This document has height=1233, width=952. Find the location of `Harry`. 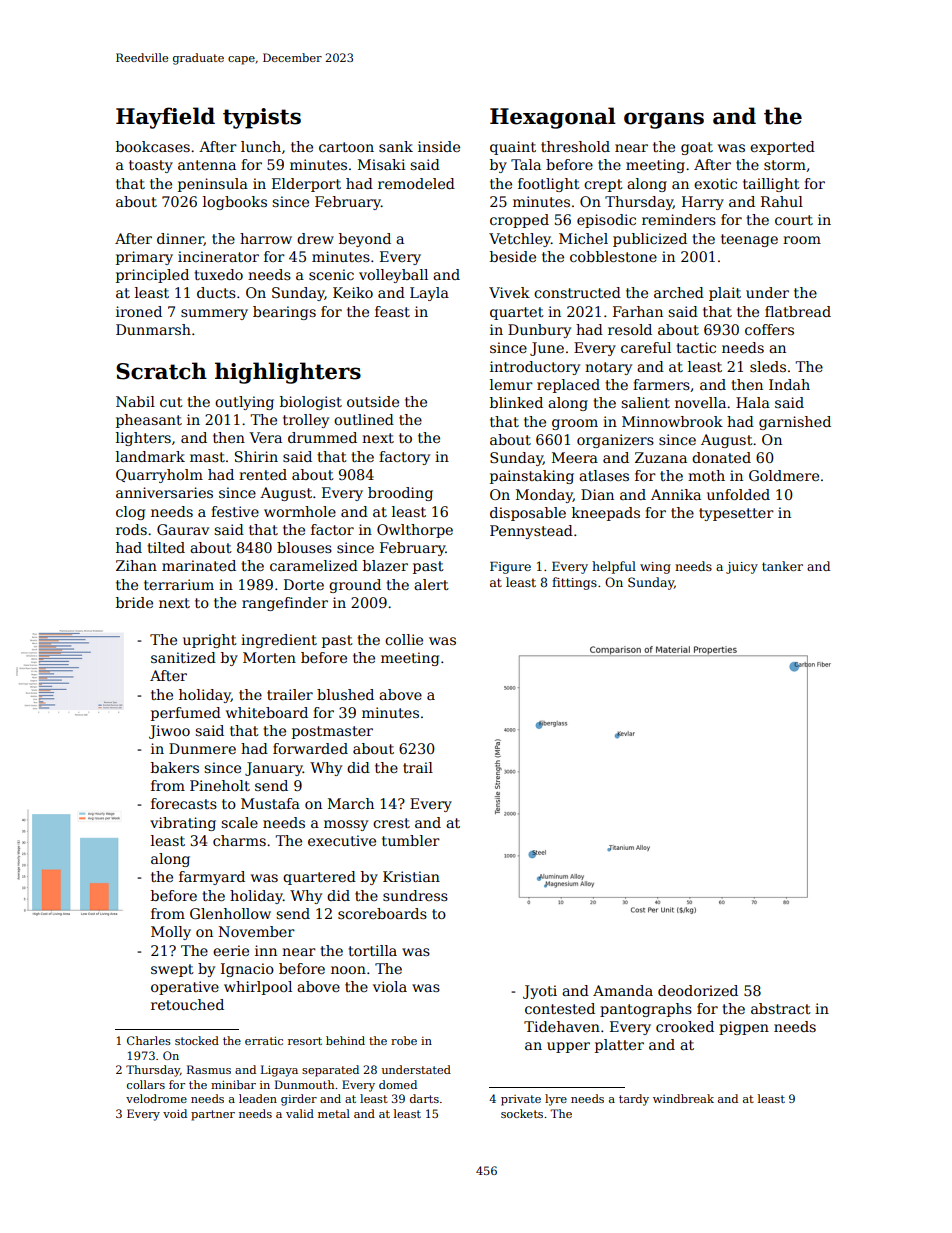

Harry is located at coordinates (703, 203).
